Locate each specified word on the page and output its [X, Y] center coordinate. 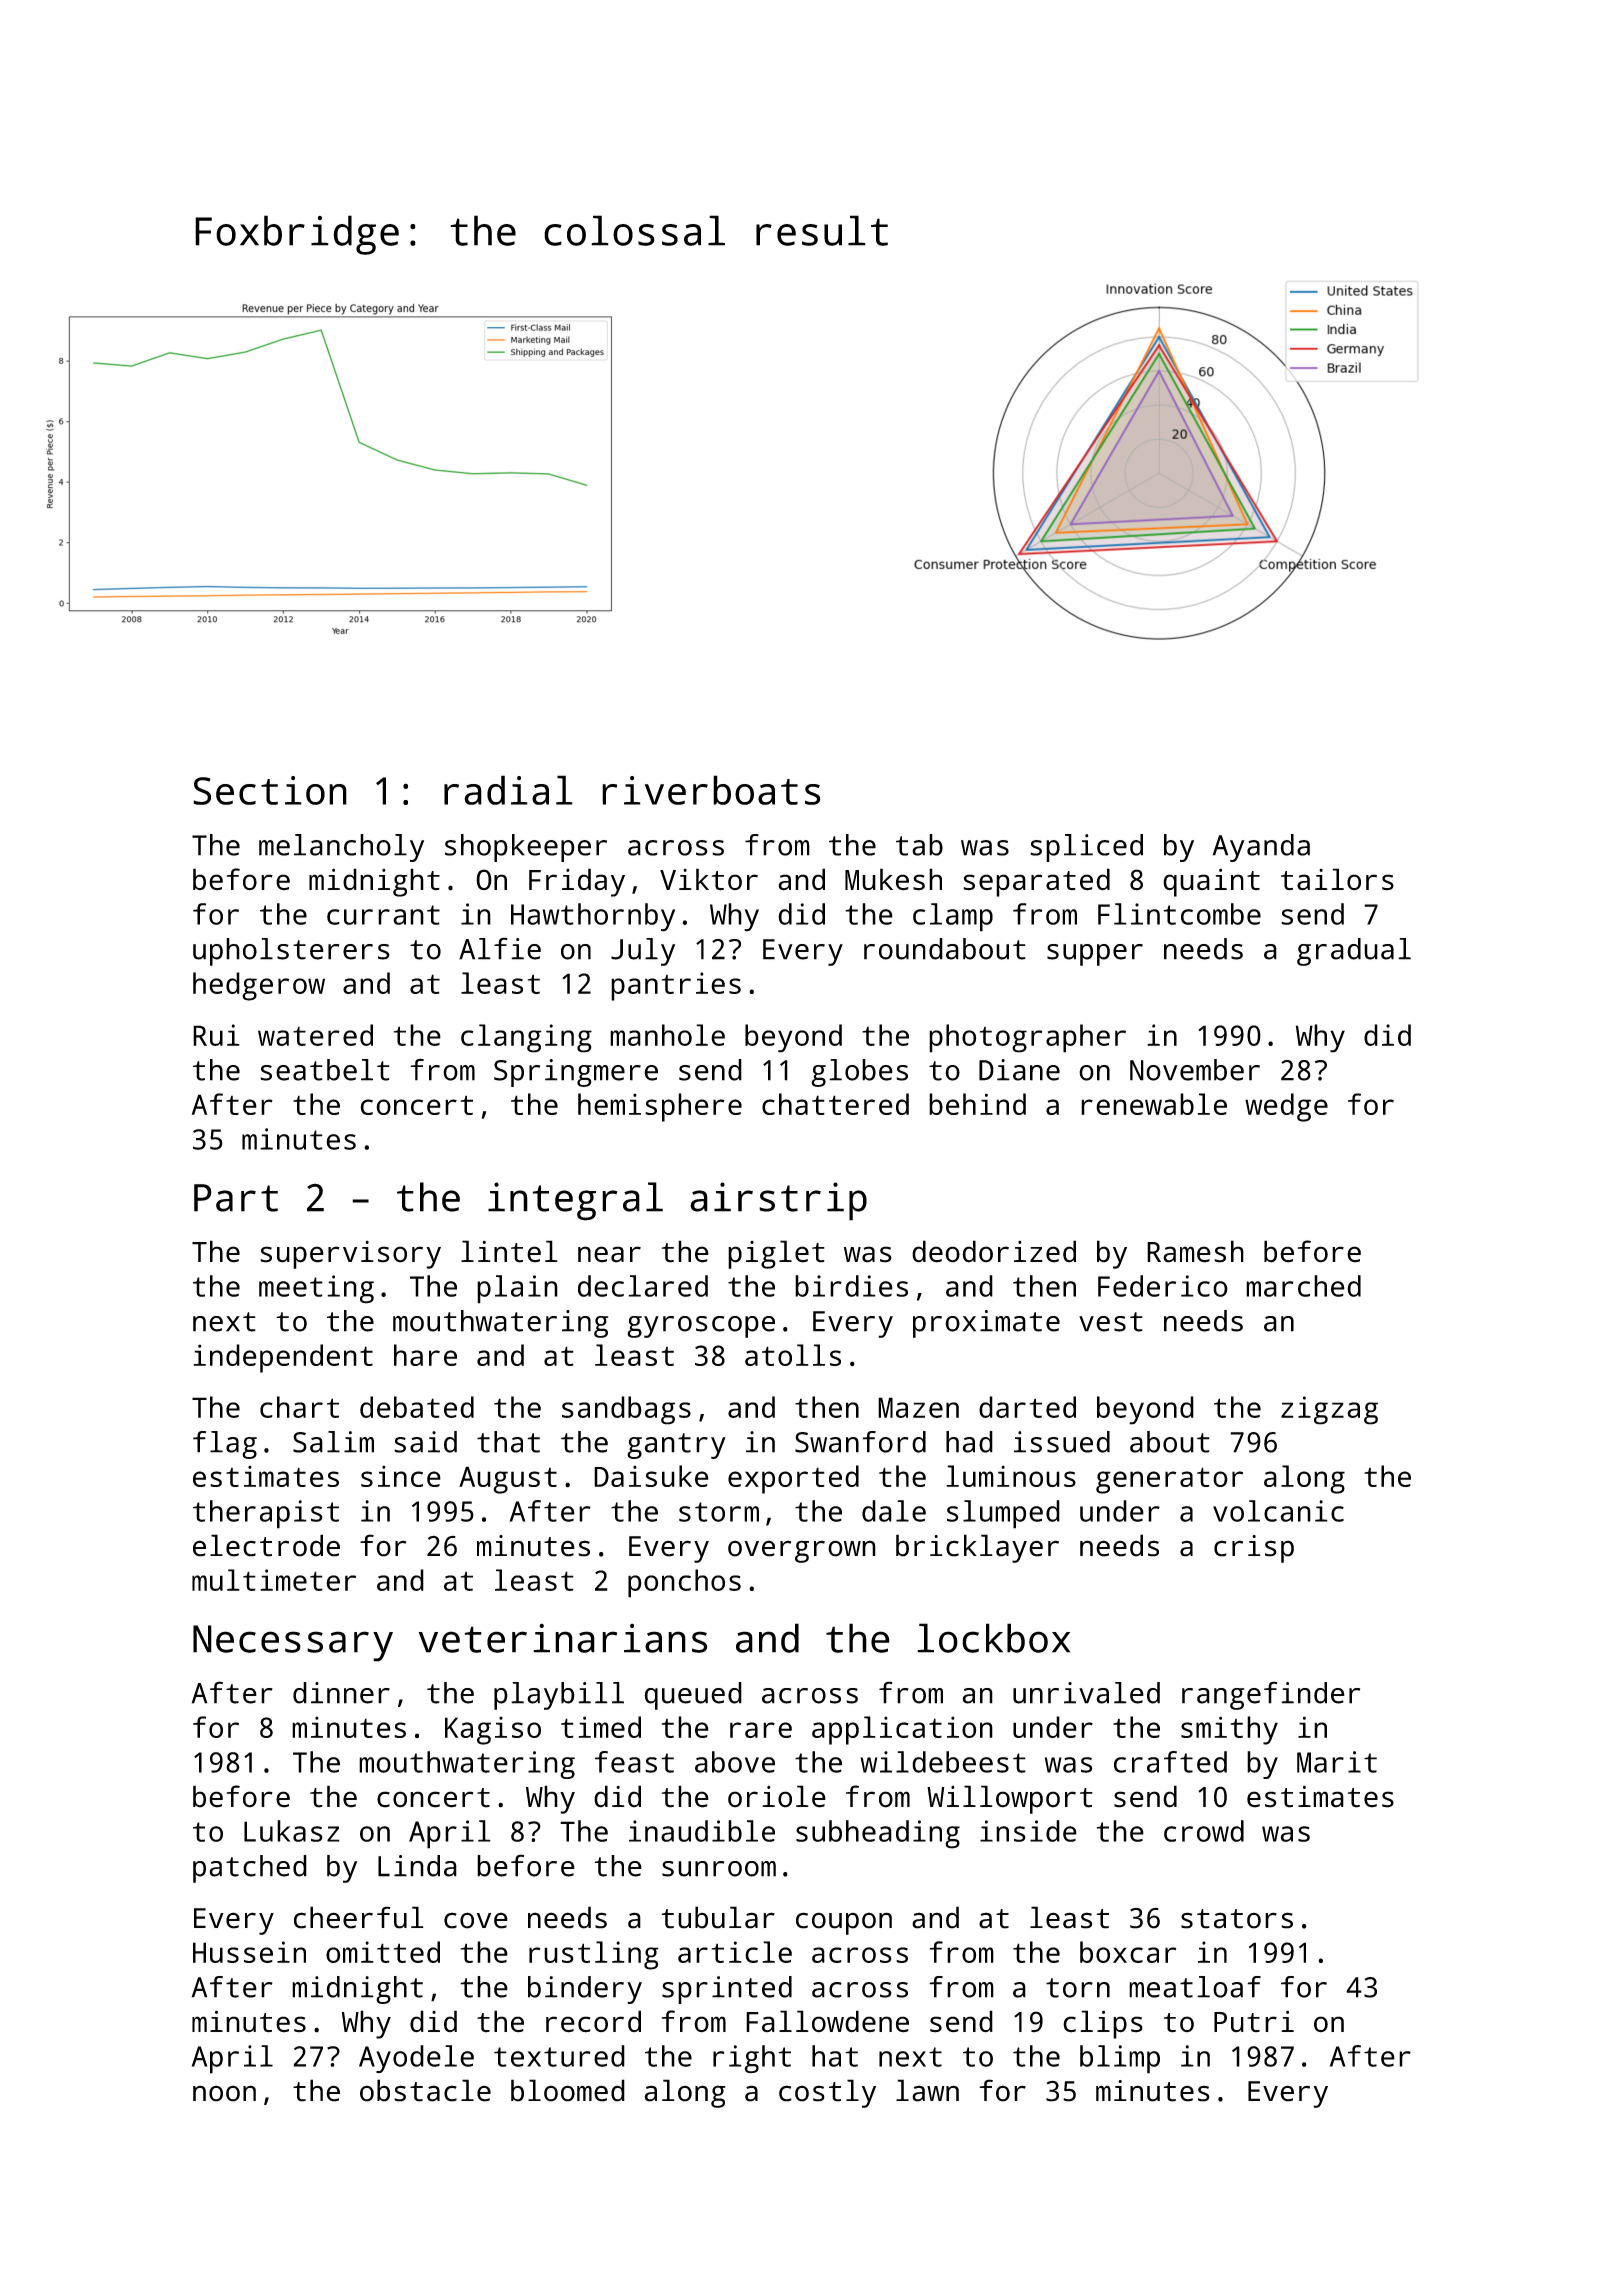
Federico [1163, 1286]
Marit [1337, 1762]
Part [236, 1198]
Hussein [249, 1952]
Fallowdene [827, 2021]
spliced [1086, 848]
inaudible [702, 1831]
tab [919, 845]
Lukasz [292, 1831]
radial [508, 790]
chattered [835, 1104]
